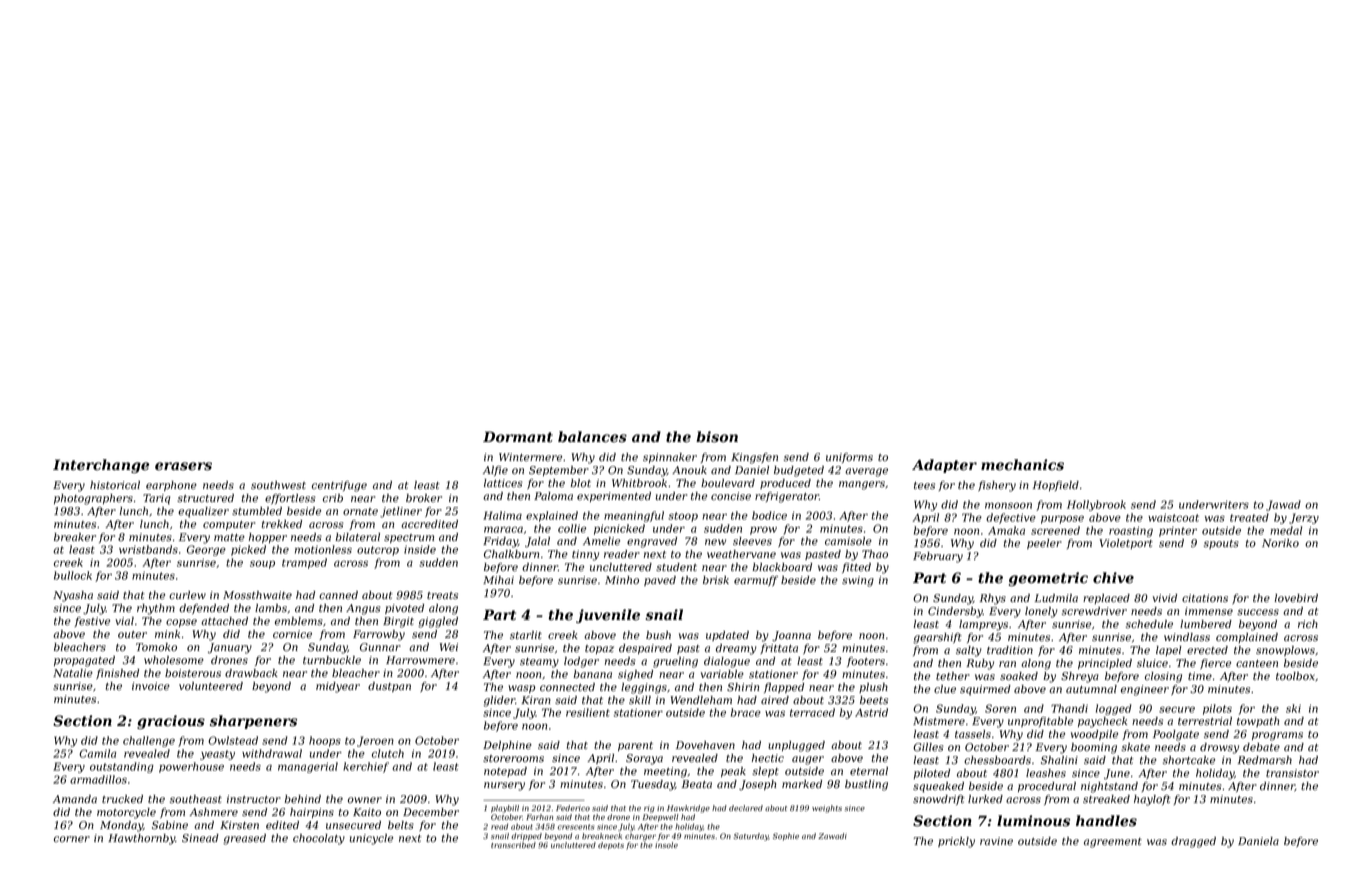  What do you see at coordinates (666, 845) in the page?
I see `insole` at bounding box center [666, 845].
